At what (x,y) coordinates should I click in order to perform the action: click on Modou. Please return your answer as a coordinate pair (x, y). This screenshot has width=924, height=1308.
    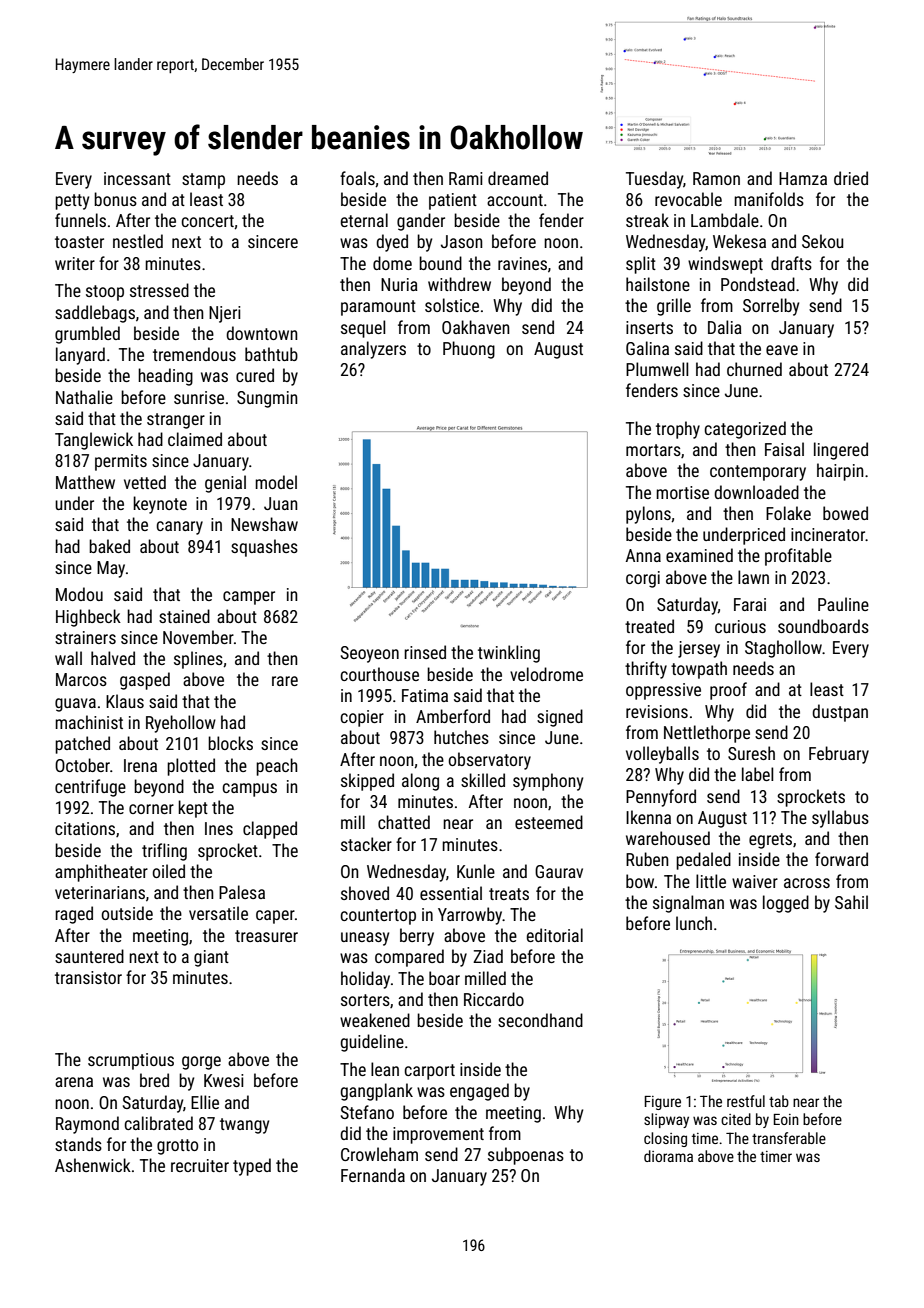
    Looking at the image, I should click on (79, 594).
